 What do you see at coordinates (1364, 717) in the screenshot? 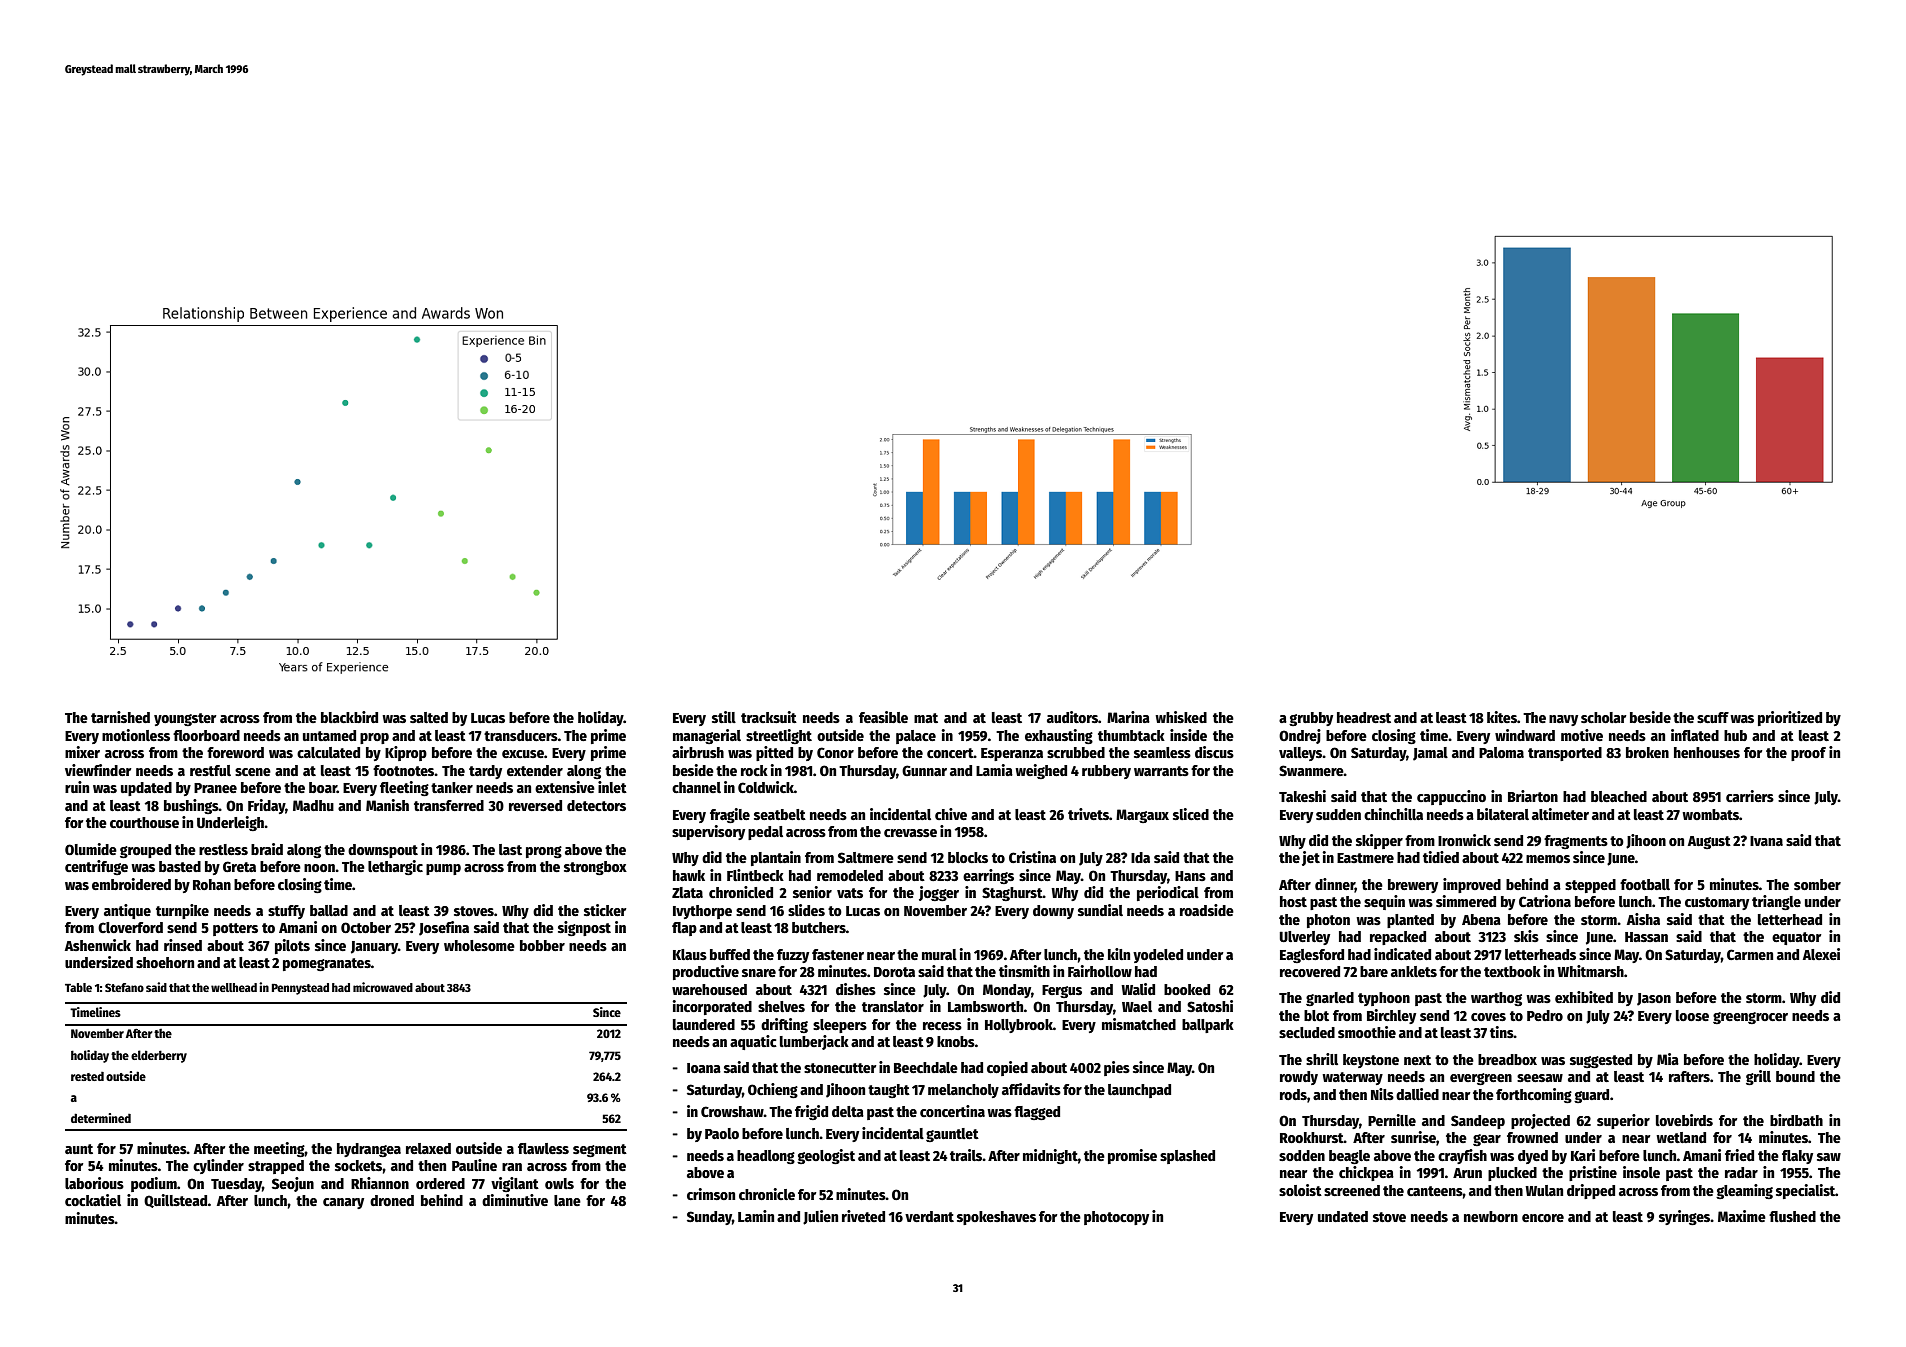
I see `headrest` at bounding box center [1364, 717].
